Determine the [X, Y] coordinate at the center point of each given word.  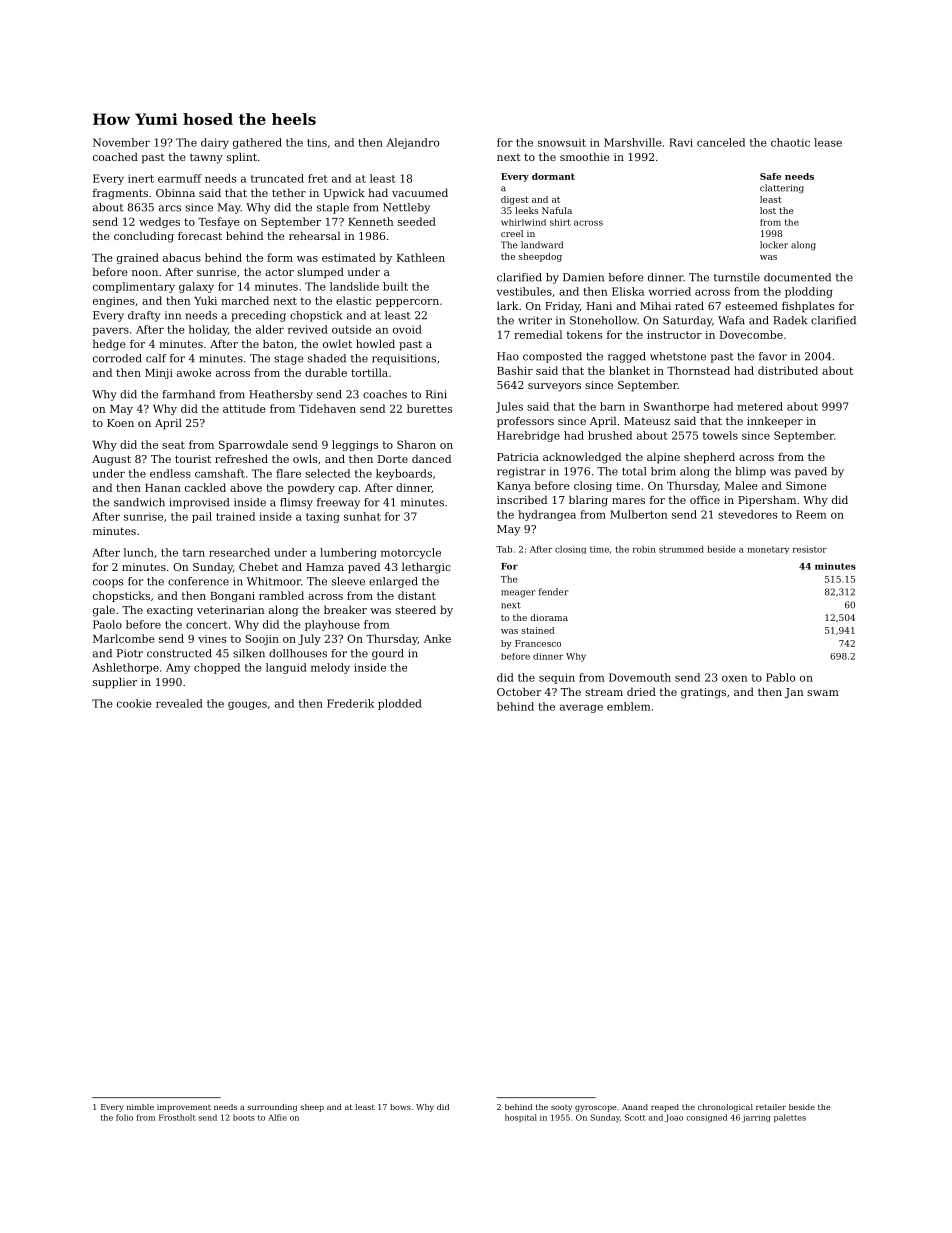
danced [431, 458]
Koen [120, 423]
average [581, 708]
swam [823, 693]
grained [138, 258]
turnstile [737, 277]
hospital [521, 1118]
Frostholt [177, 1117]
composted [552, 357]
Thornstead [698, 370]
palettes [790, 1118]
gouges [247, 705]
